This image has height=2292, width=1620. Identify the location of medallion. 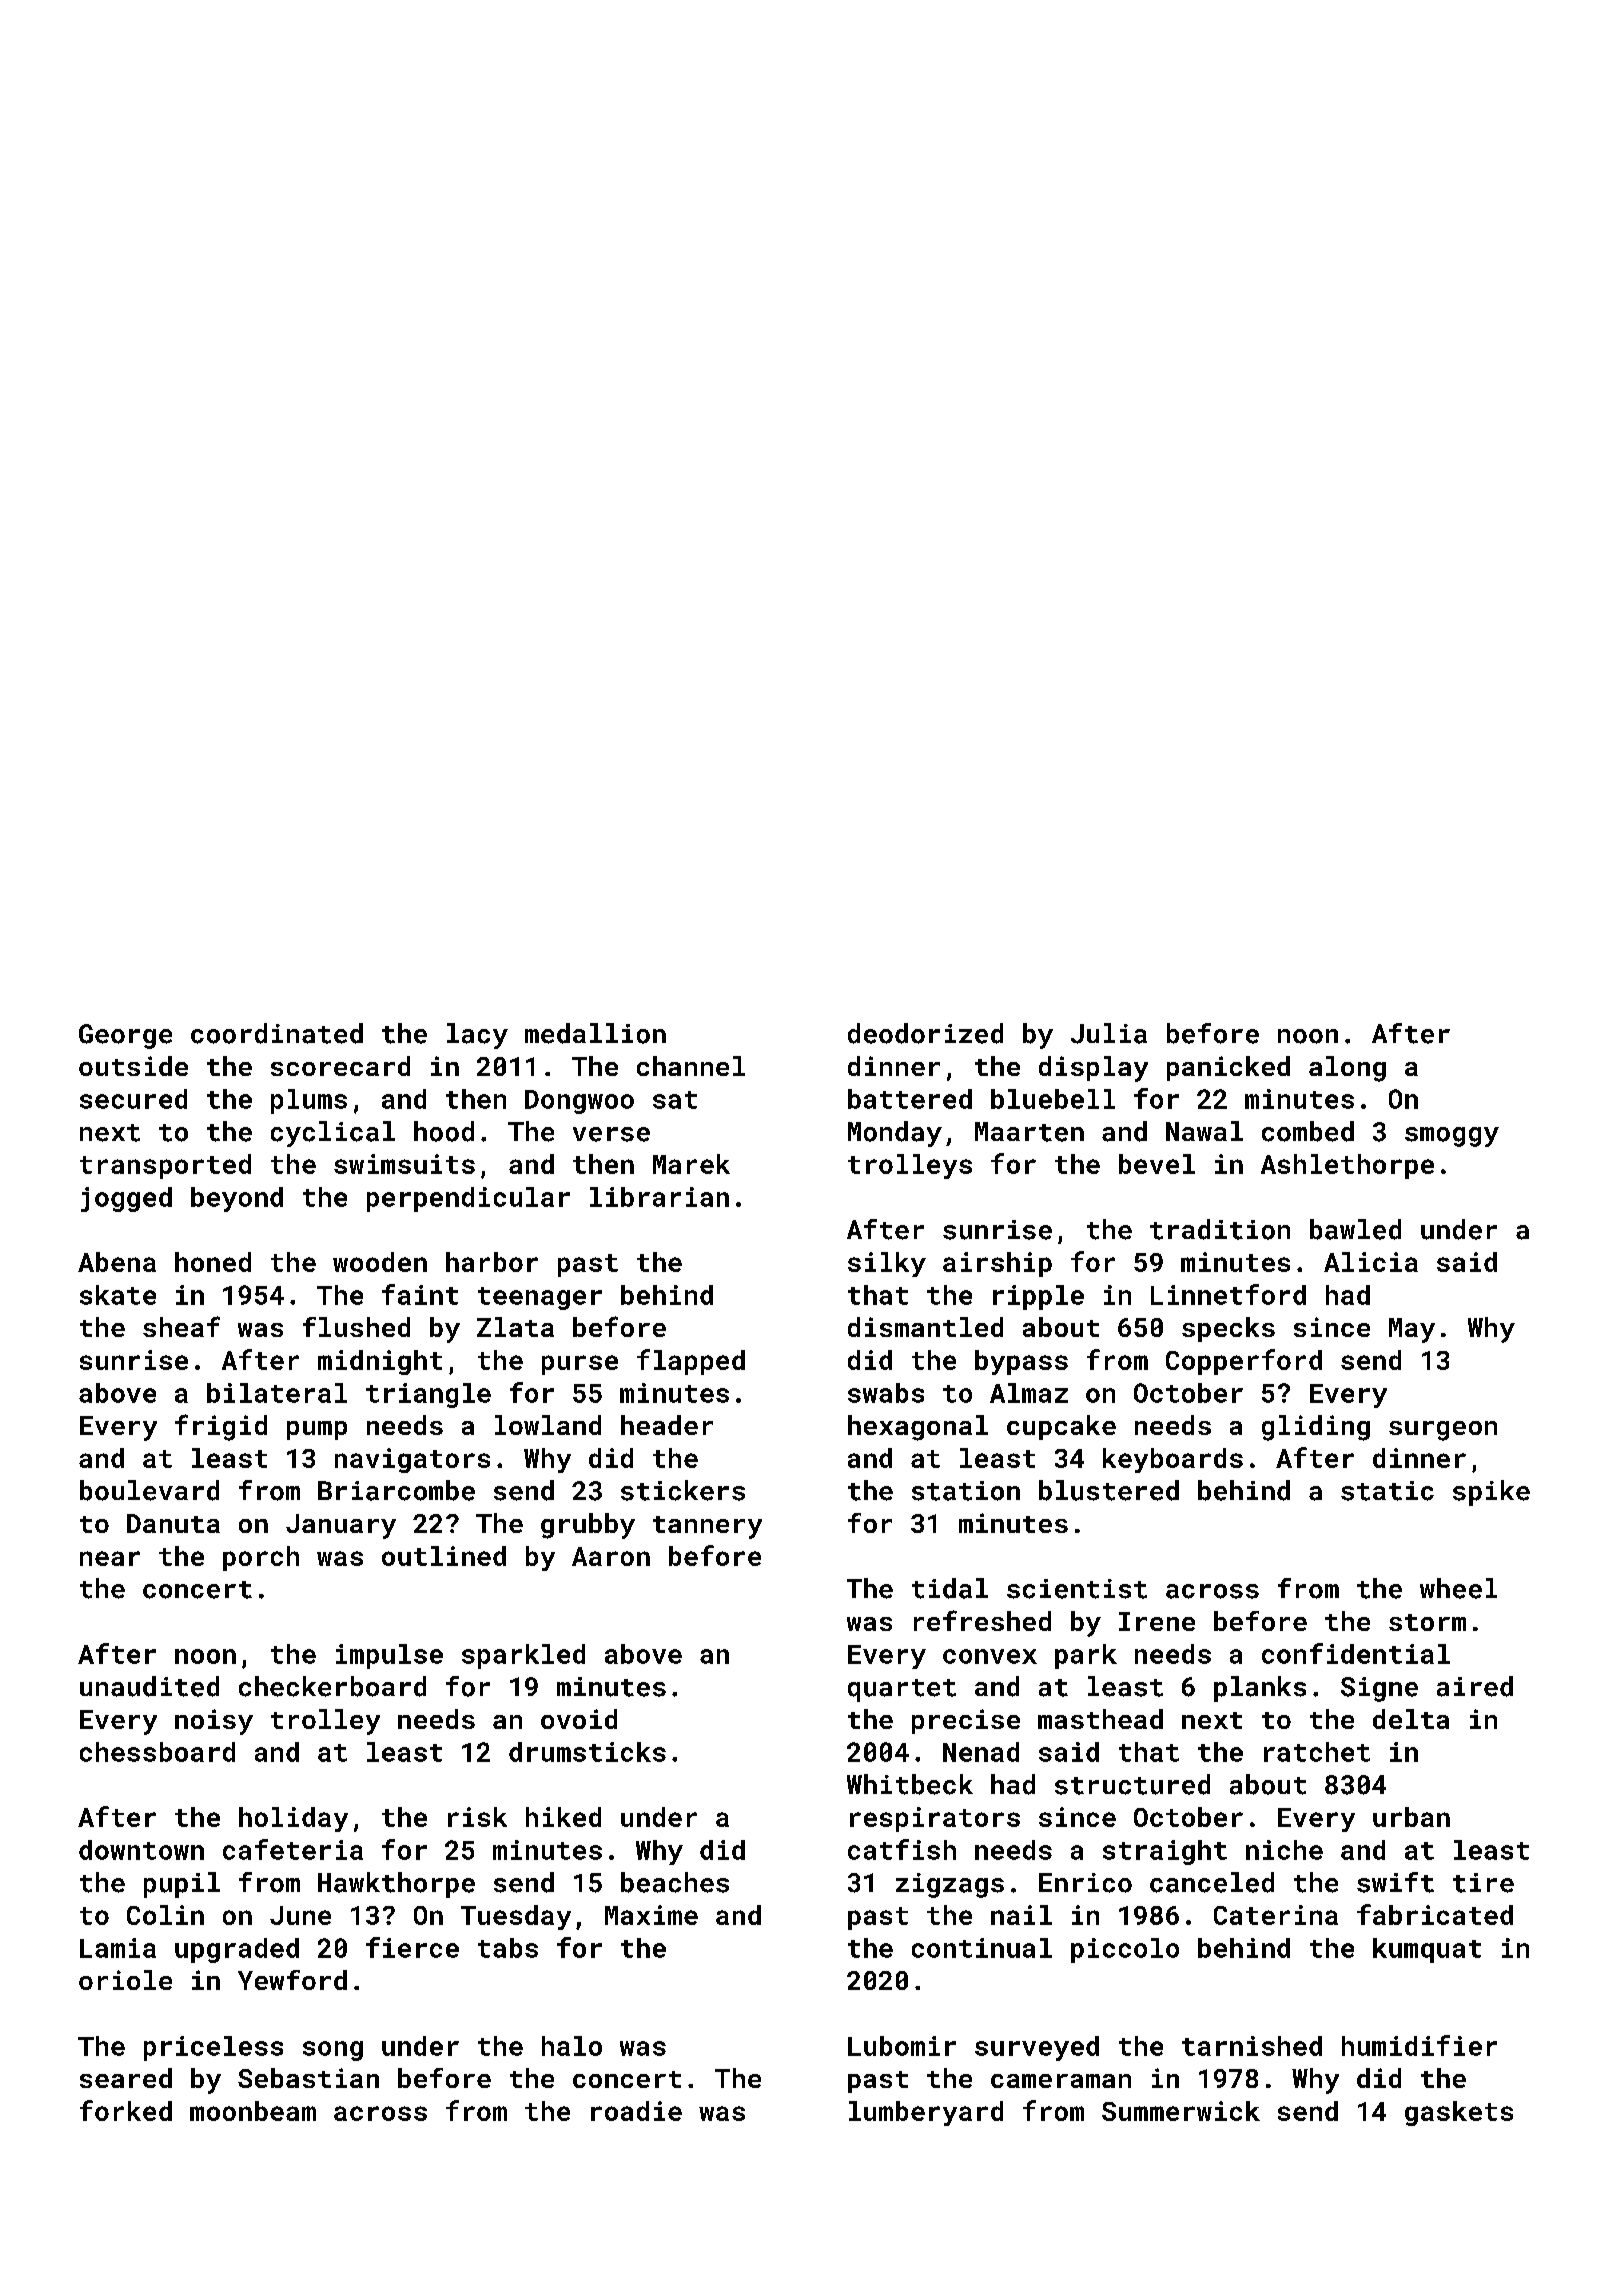
(595, 1033).
